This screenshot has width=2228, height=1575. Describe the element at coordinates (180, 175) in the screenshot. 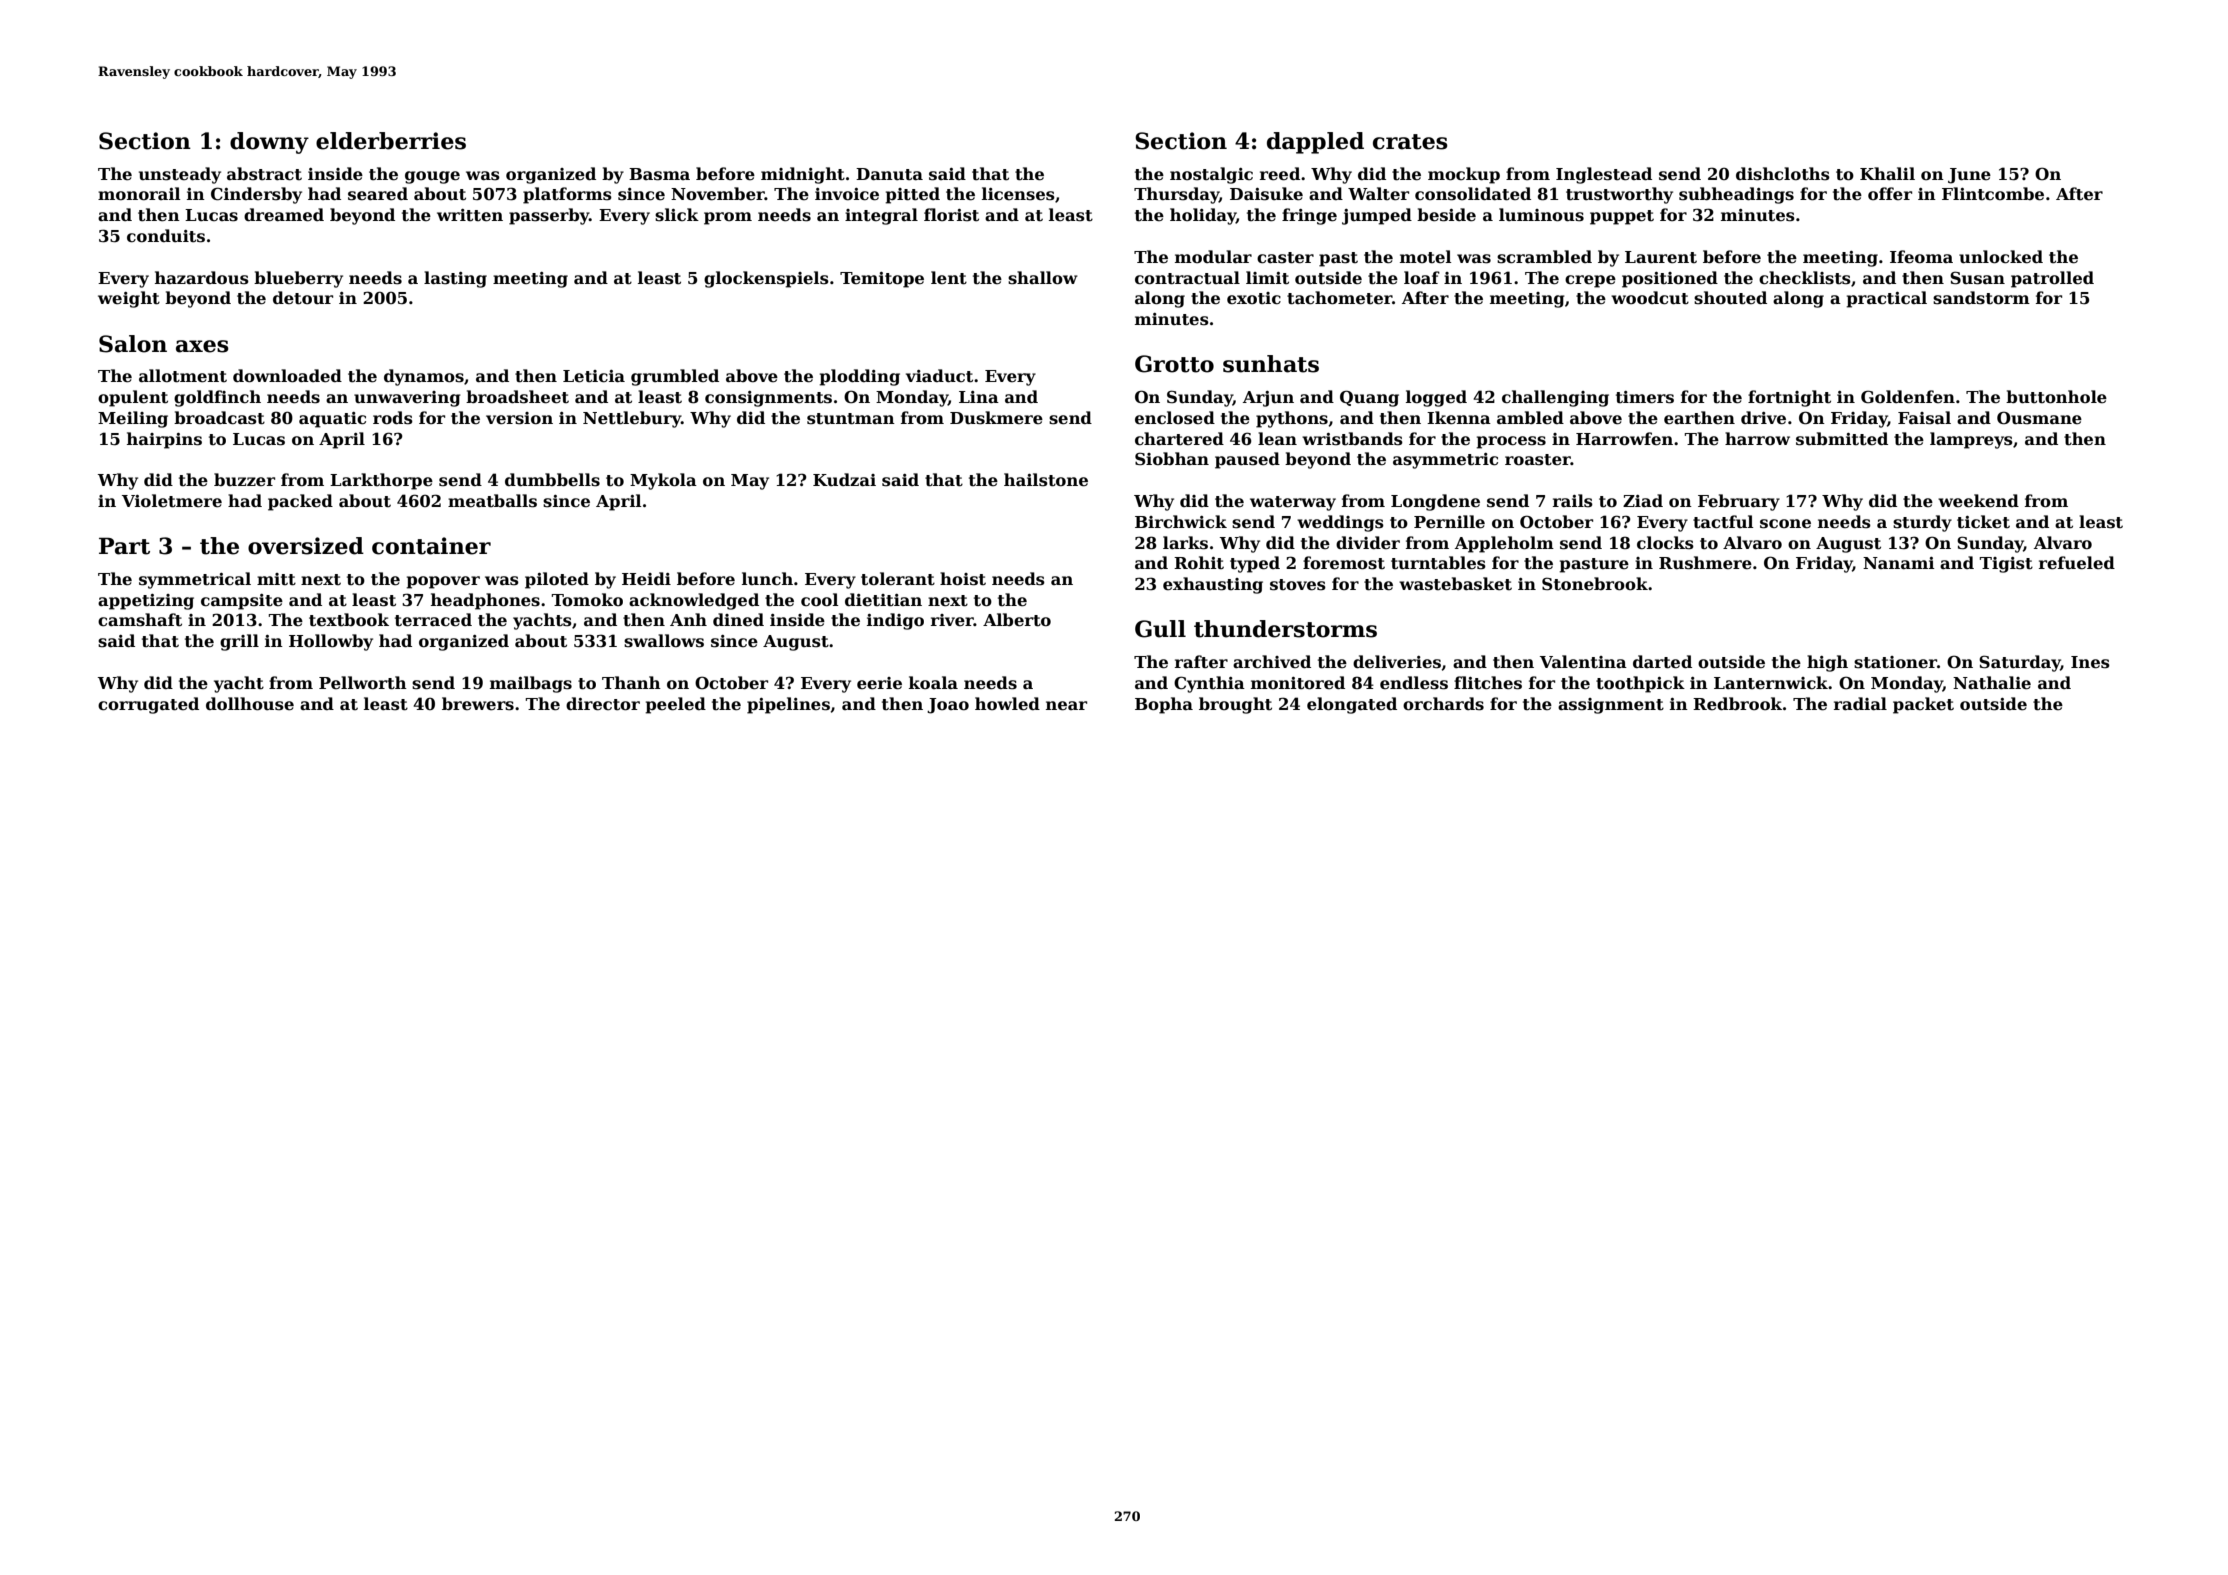

I see `unsteady` at that location.
